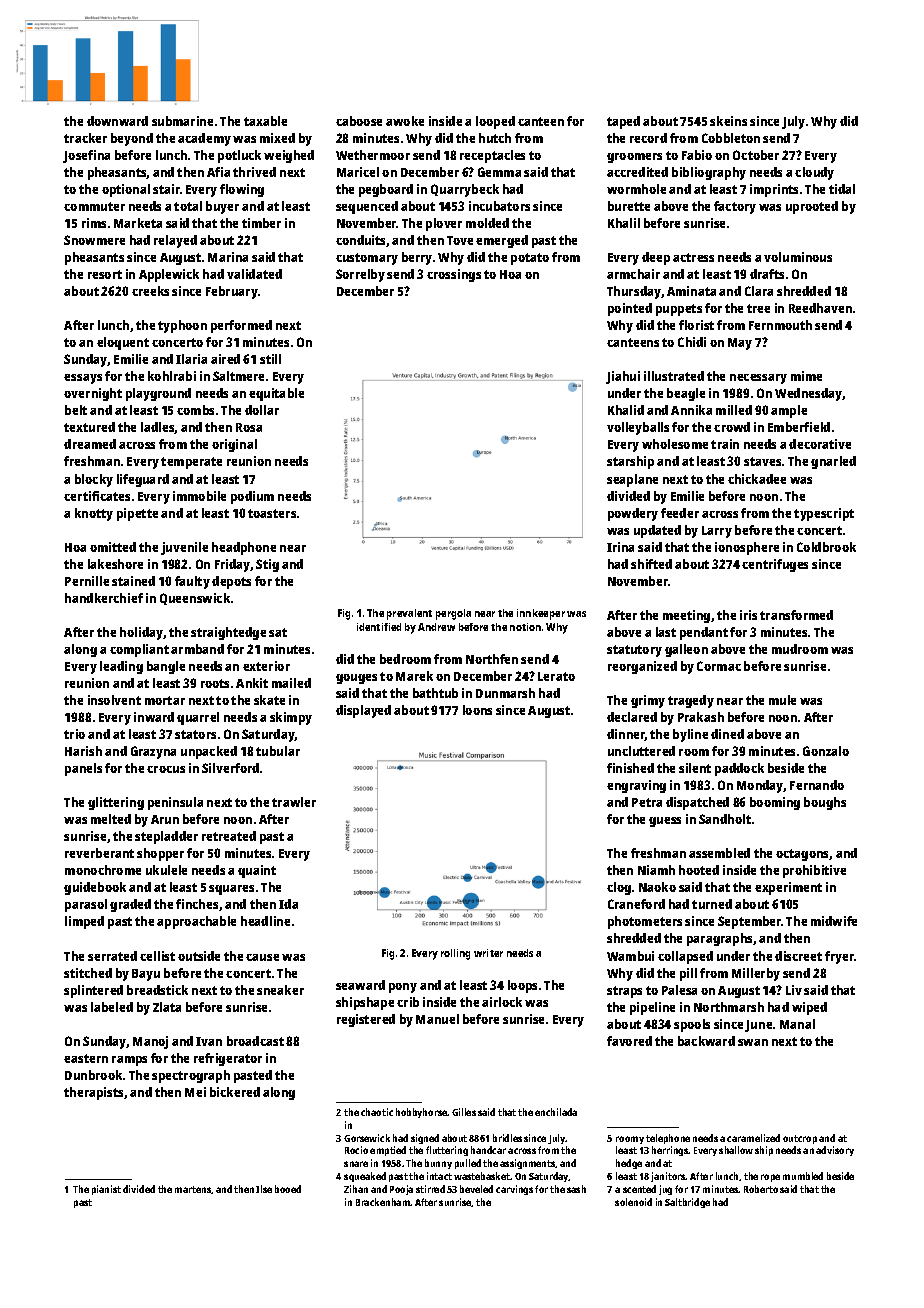 This screenshot has height=1308, width=924. What do you see at coordinates (262, 410) in the screenshot?
I see `dollar` at bounding box center [262, 410].
